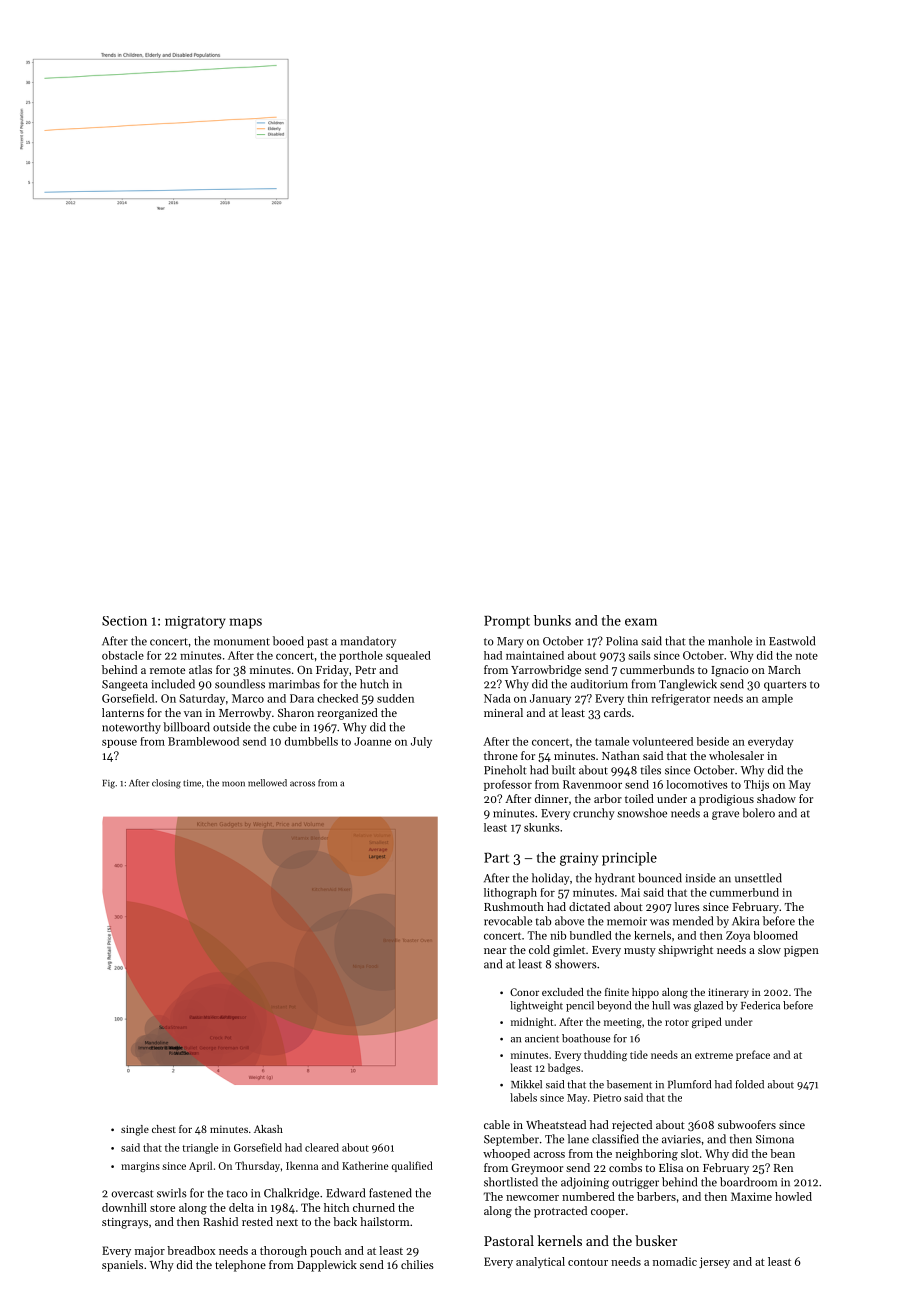 This screenshot has height=1308, width=924. I want to click on closing, so click(166, 784).
